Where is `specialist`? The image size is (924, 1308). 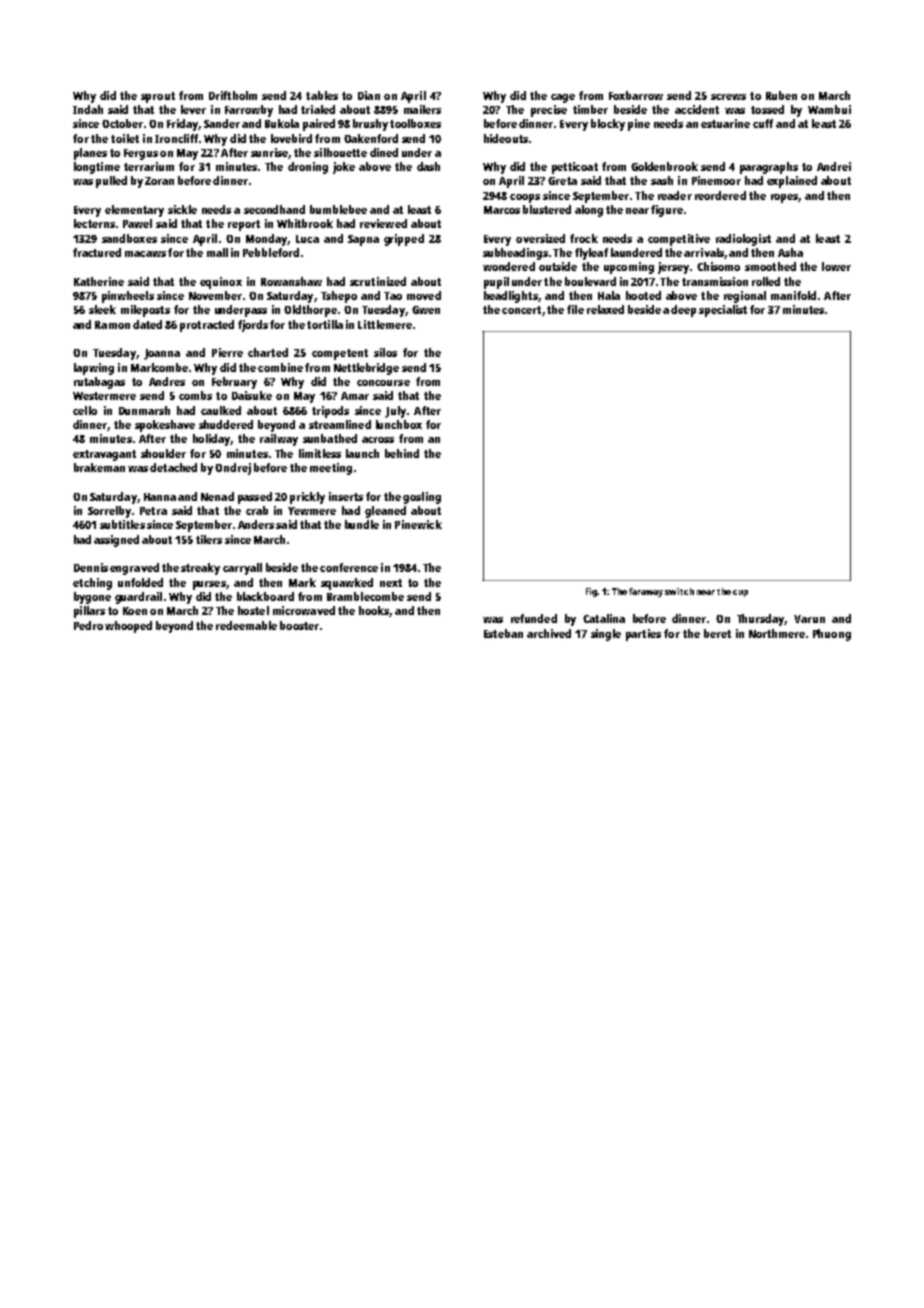 specialist is located at coordinates (723, 311).
